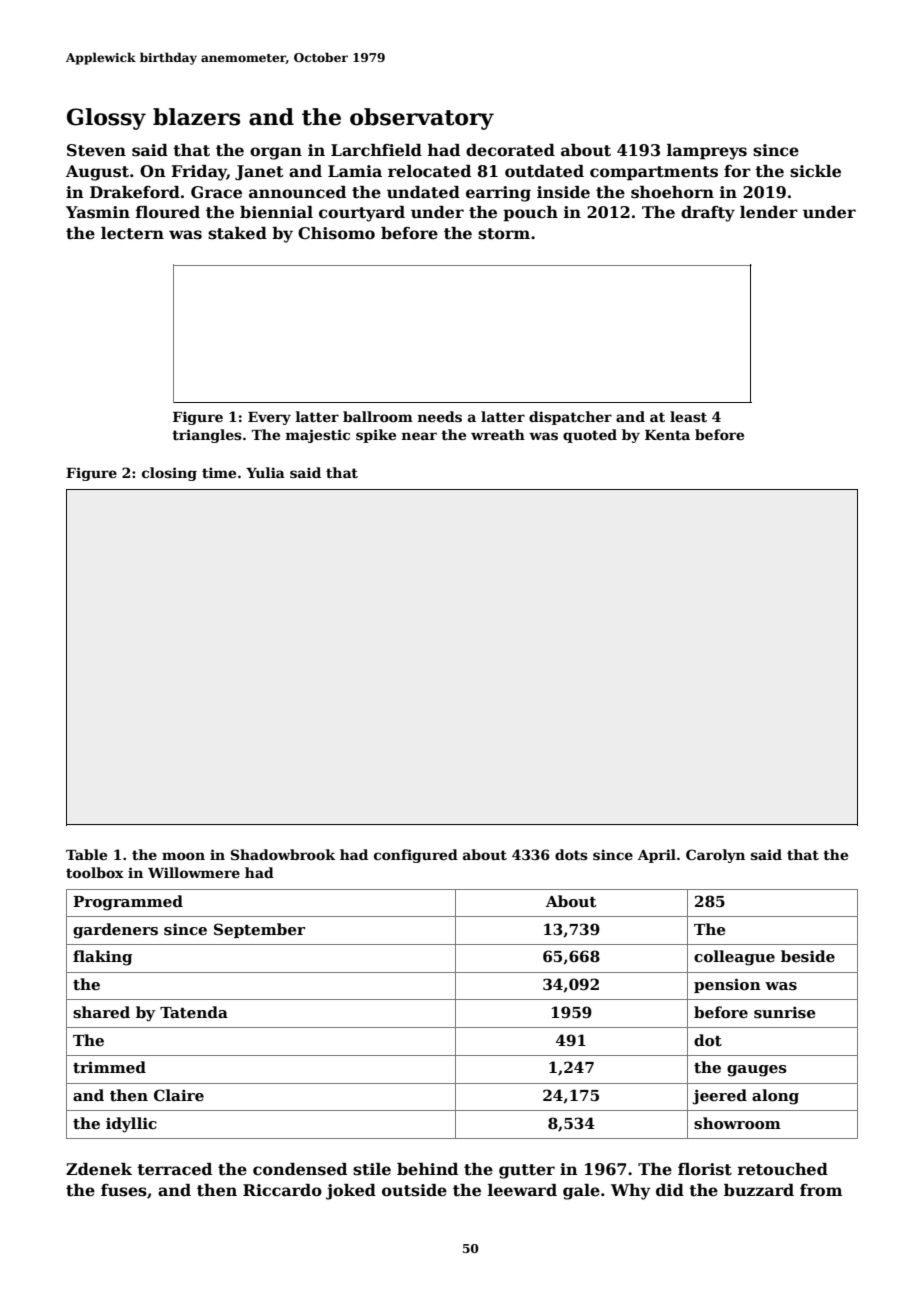 This screenshot has width=924, height=1308. Describe the element at coordinates (183, 856) in the screenshot. I see `moon` at that location.
